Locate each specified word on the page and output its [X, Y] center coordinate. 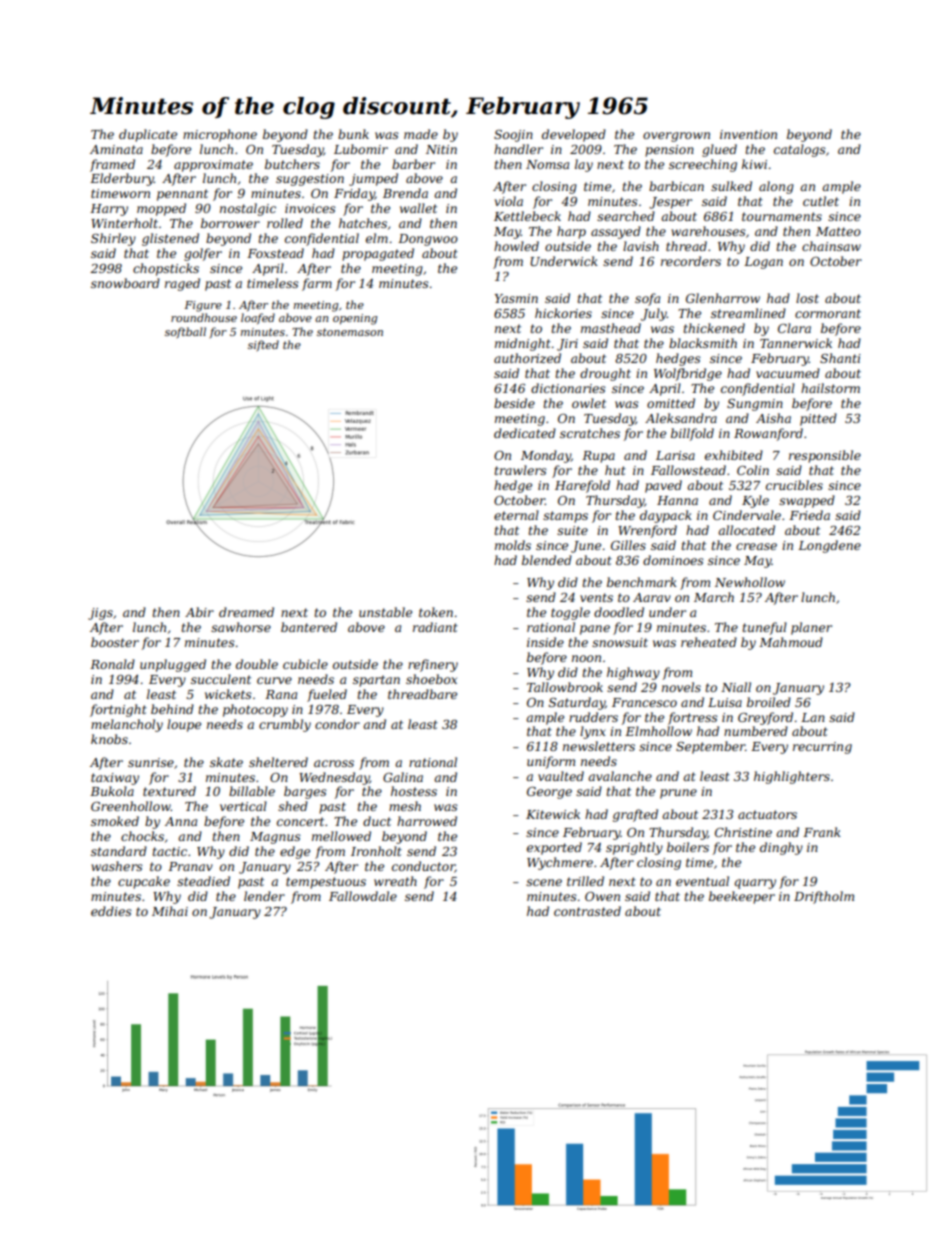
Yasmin [516, 298]
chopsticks [166, 269]
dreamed [246, 612]
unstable [385, 612]
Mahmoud [791, 642]
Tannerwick [796, 343]
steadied [203, 881]
